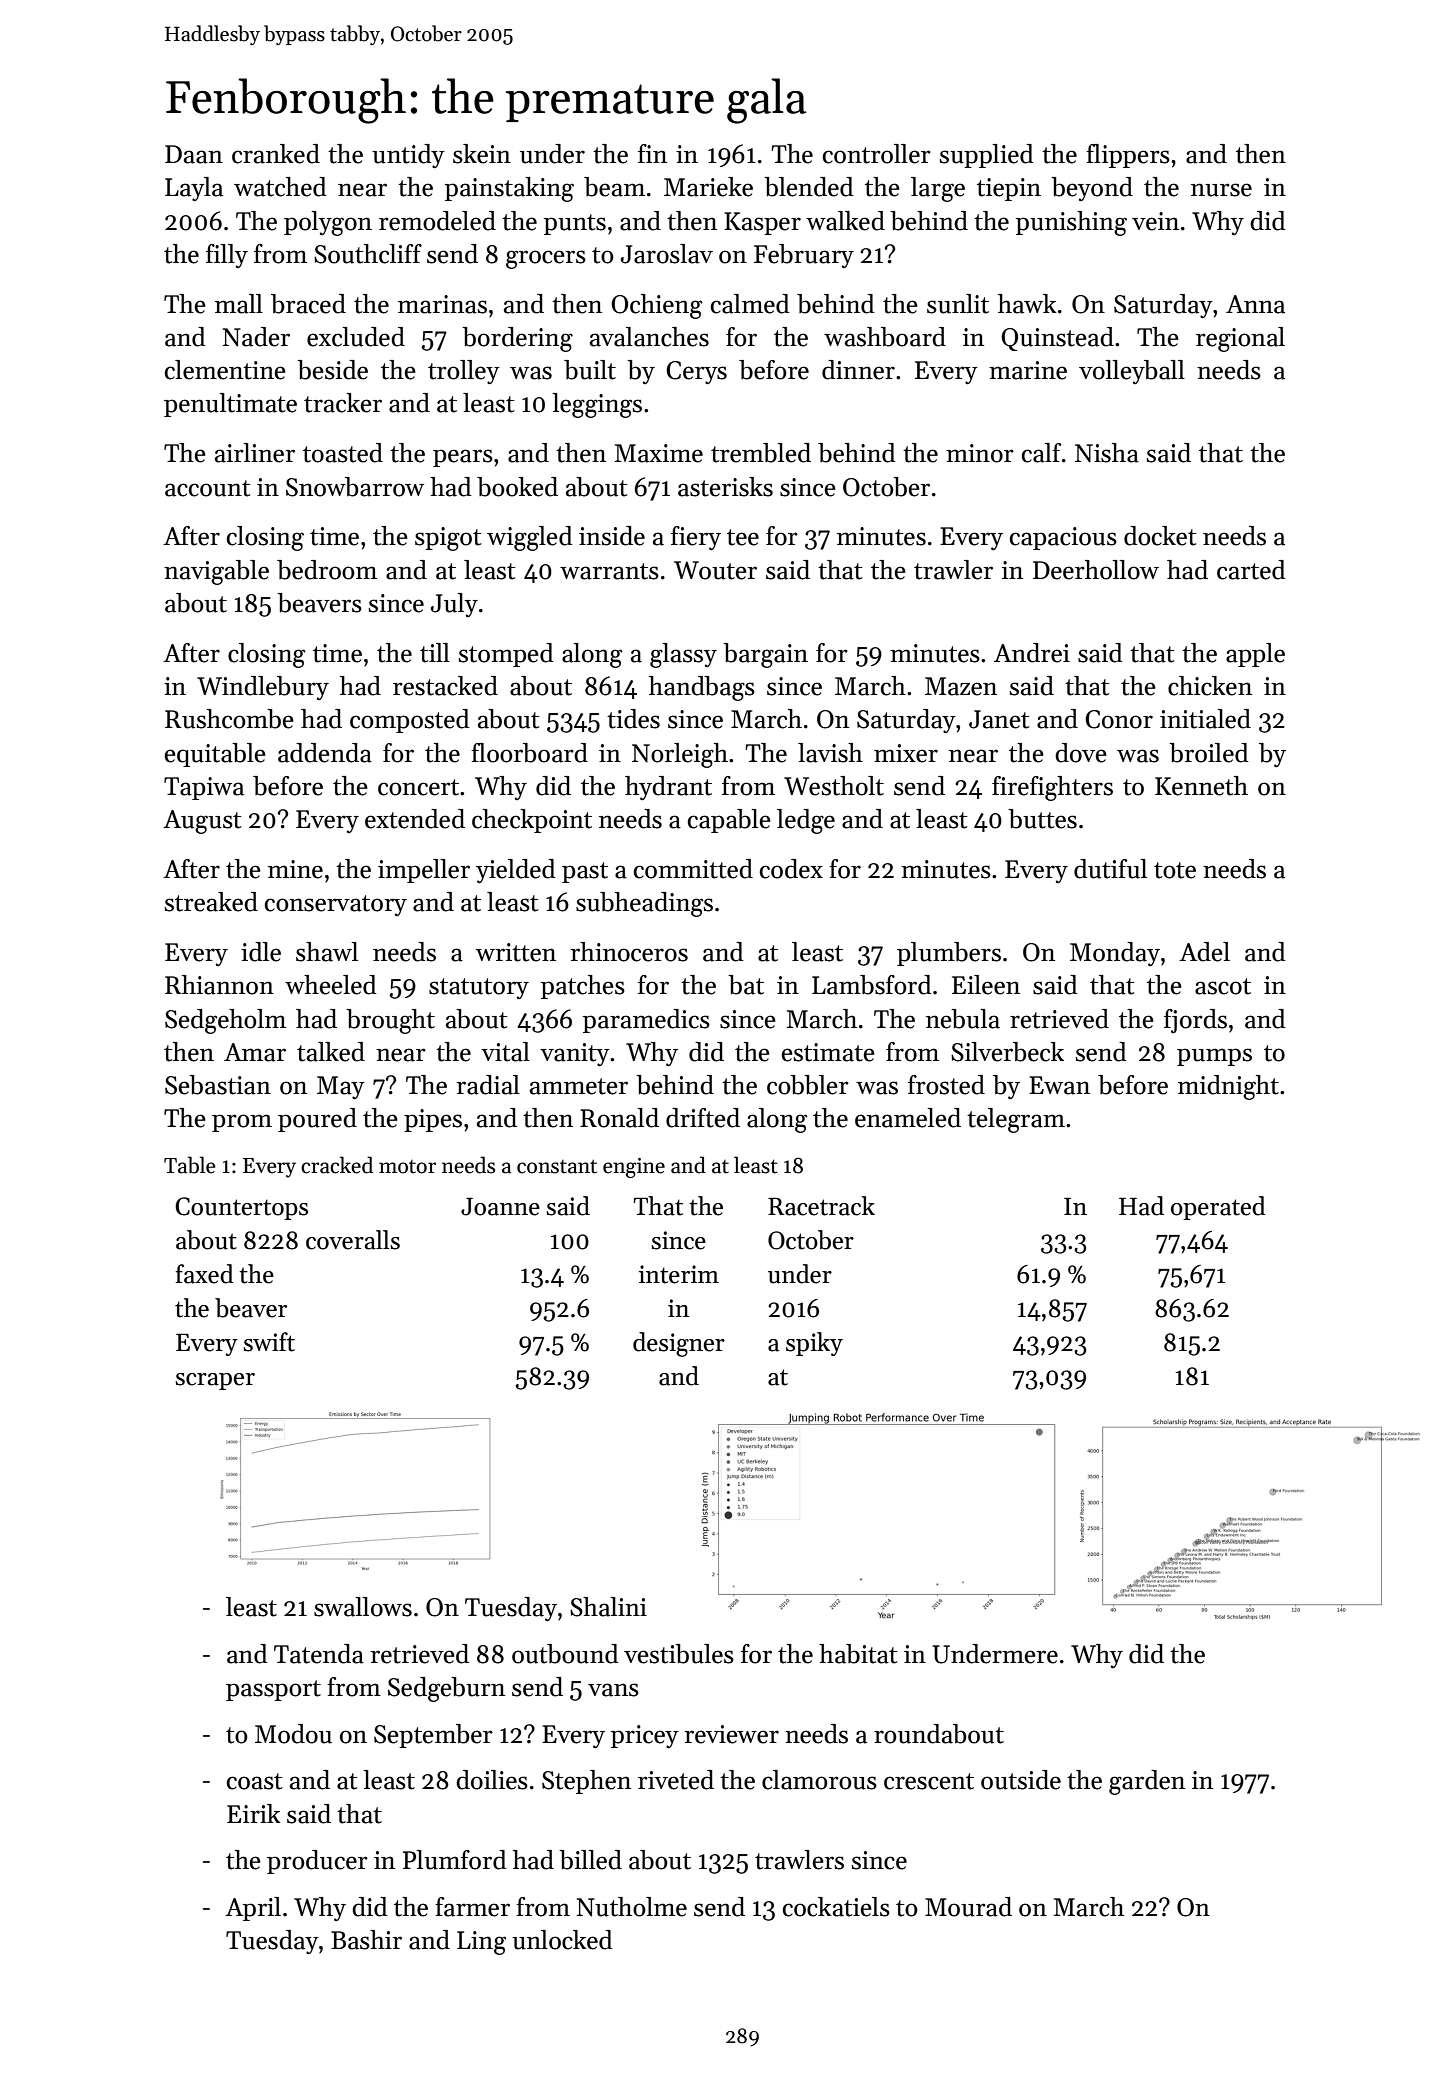  I want to click on swallows, so click(363, 1607).
